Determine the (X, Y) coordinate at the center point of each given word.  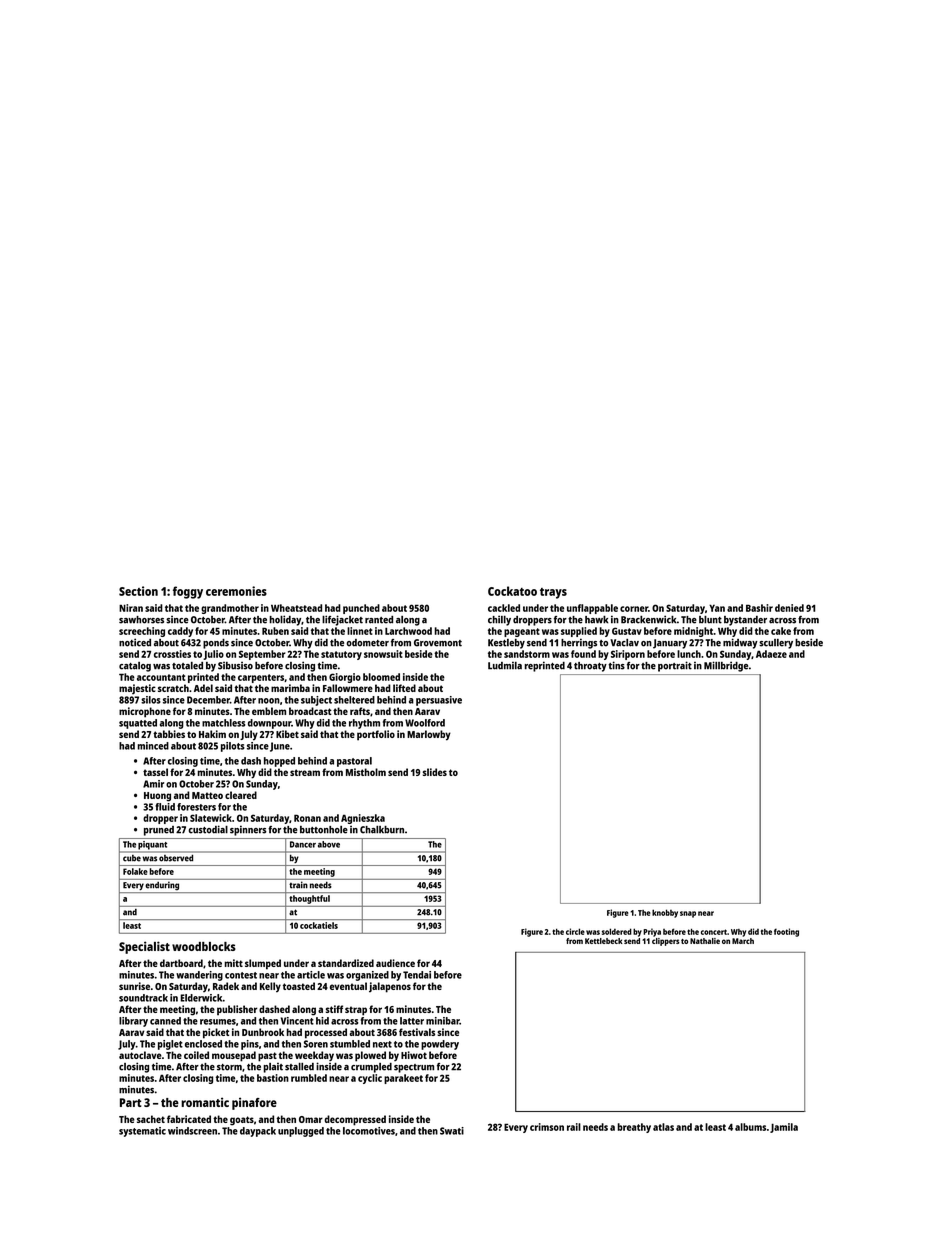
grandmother (230, 609)
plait (273, 1067)
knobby (665, 913)
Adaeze (771, 654)
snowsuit (383, 654)
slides (435, 772)
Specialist (144, 947)
